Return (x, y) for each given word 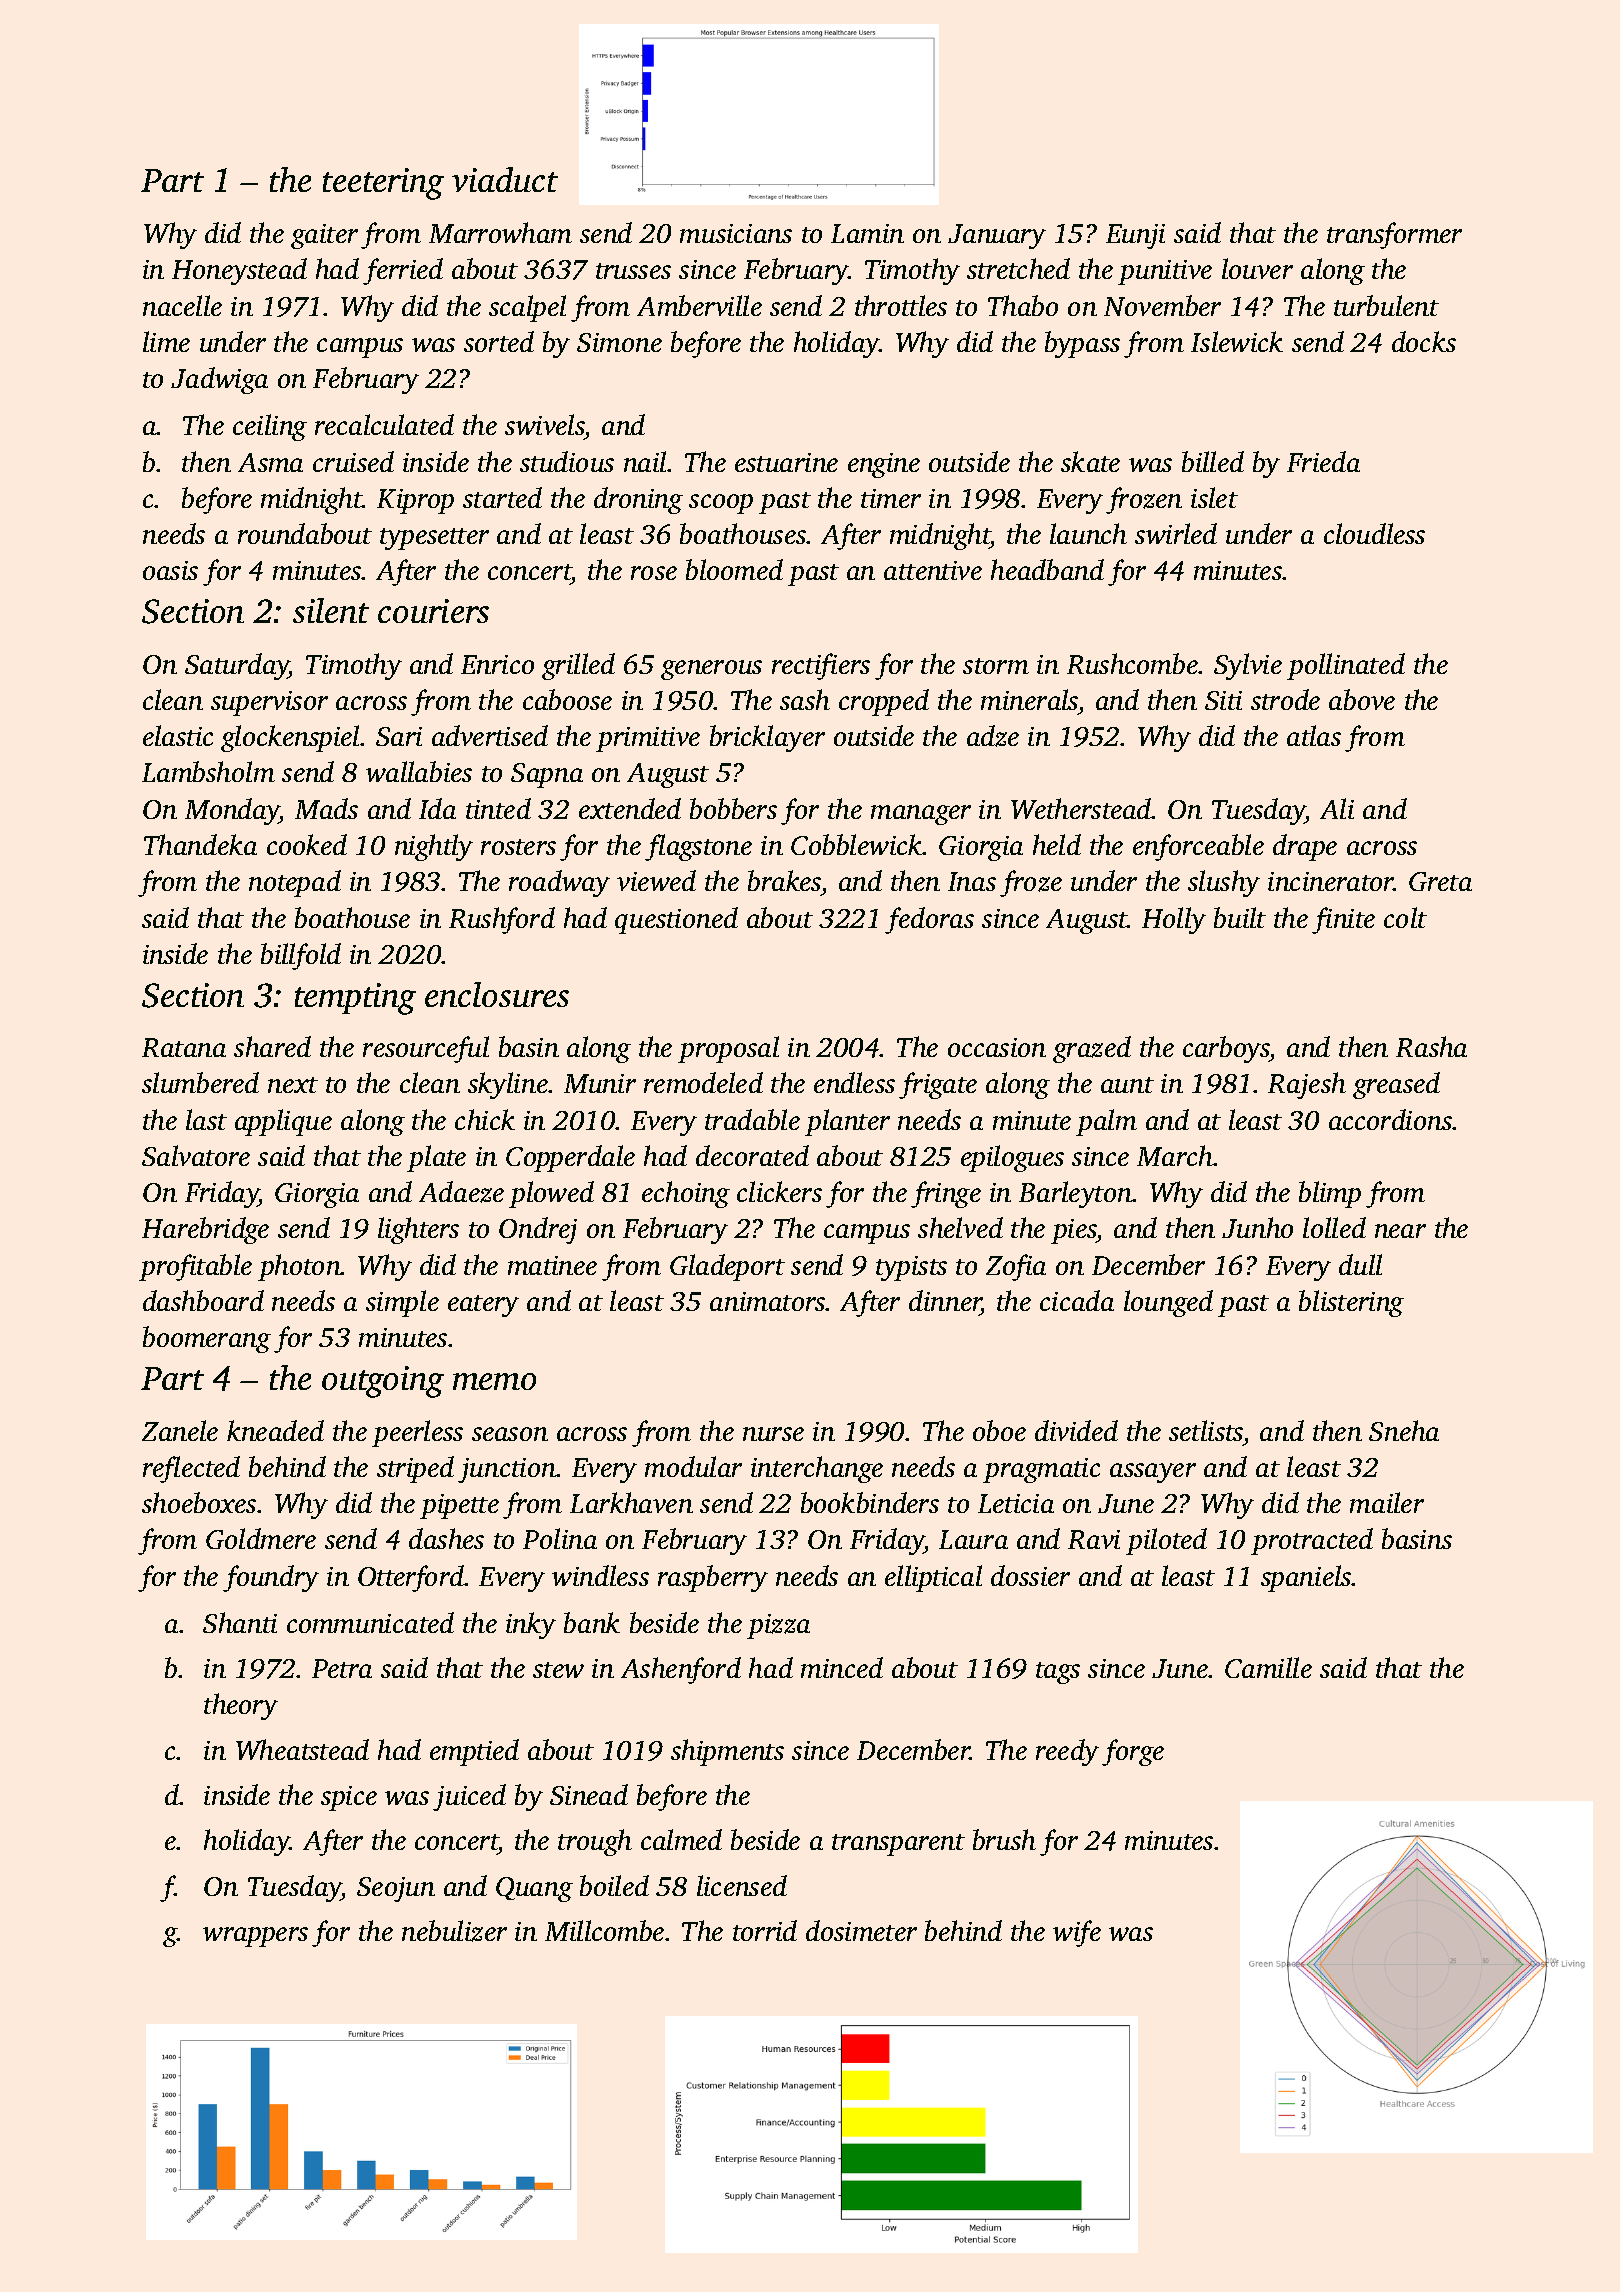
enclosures (497, 994)
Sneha (1404, 1430)
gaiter (324, 236)
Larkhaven (631, 1502)
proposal (728, 1049)
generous (711, 670)
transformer (1394, 235)
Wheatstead (302, 1749)
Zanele (180, 1430)
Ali (1337, 808)
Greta (1440, 881)
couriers (433, 611)
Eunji (1135, 236)
